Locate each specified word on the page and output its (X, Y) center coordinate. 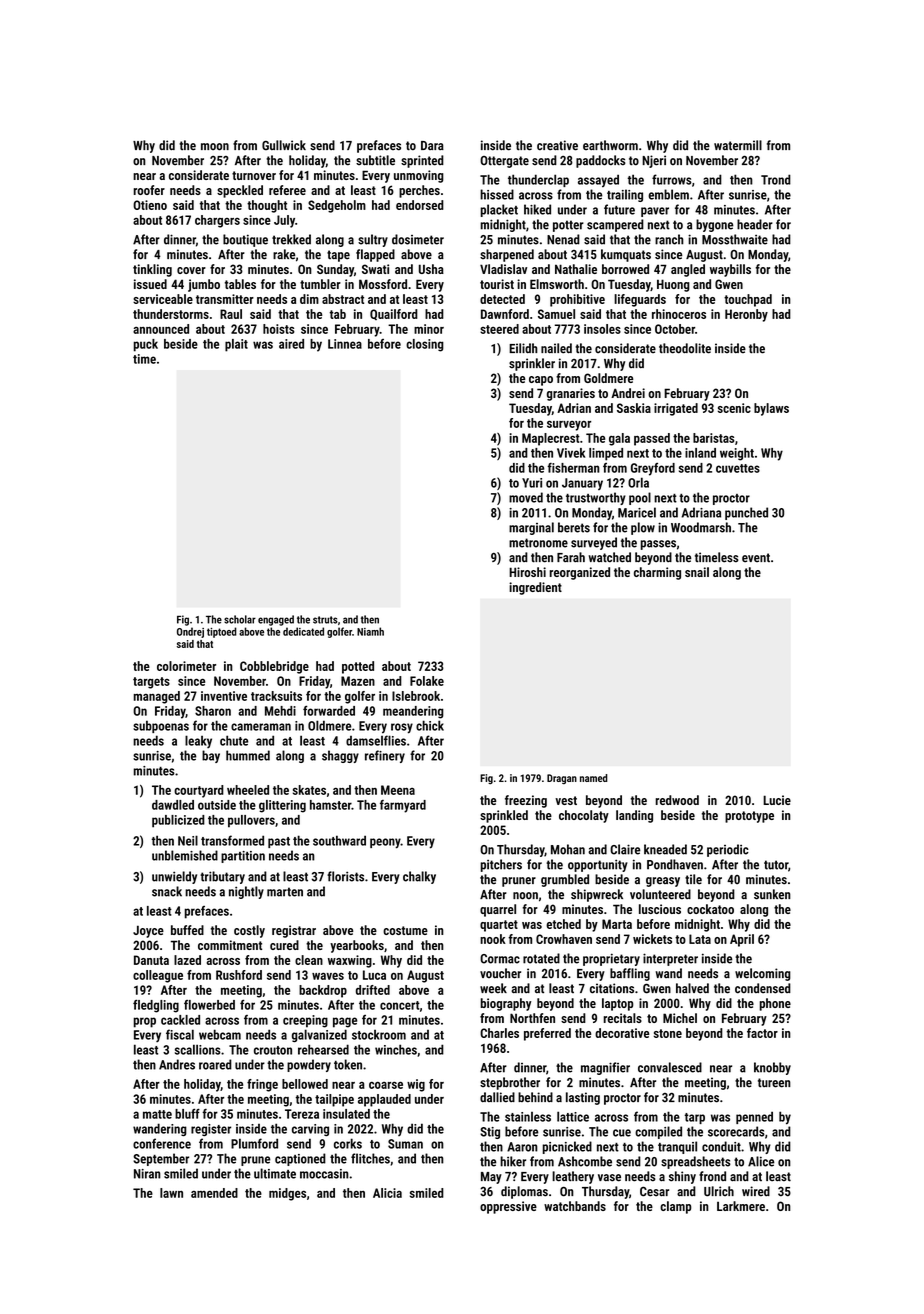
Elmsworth (557, 284)
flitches (370, 1158)
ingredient (535, 588)
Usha (431, 269)
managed (157, 697)
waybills (730, 270)
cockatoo (710, 909)
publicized (178, 821)
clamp (676, 1207)
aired (291, 344)
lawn (171, 1193)
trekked (291, 239)
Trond (776, 179)
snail (697, 572)
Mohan (568, 849)
